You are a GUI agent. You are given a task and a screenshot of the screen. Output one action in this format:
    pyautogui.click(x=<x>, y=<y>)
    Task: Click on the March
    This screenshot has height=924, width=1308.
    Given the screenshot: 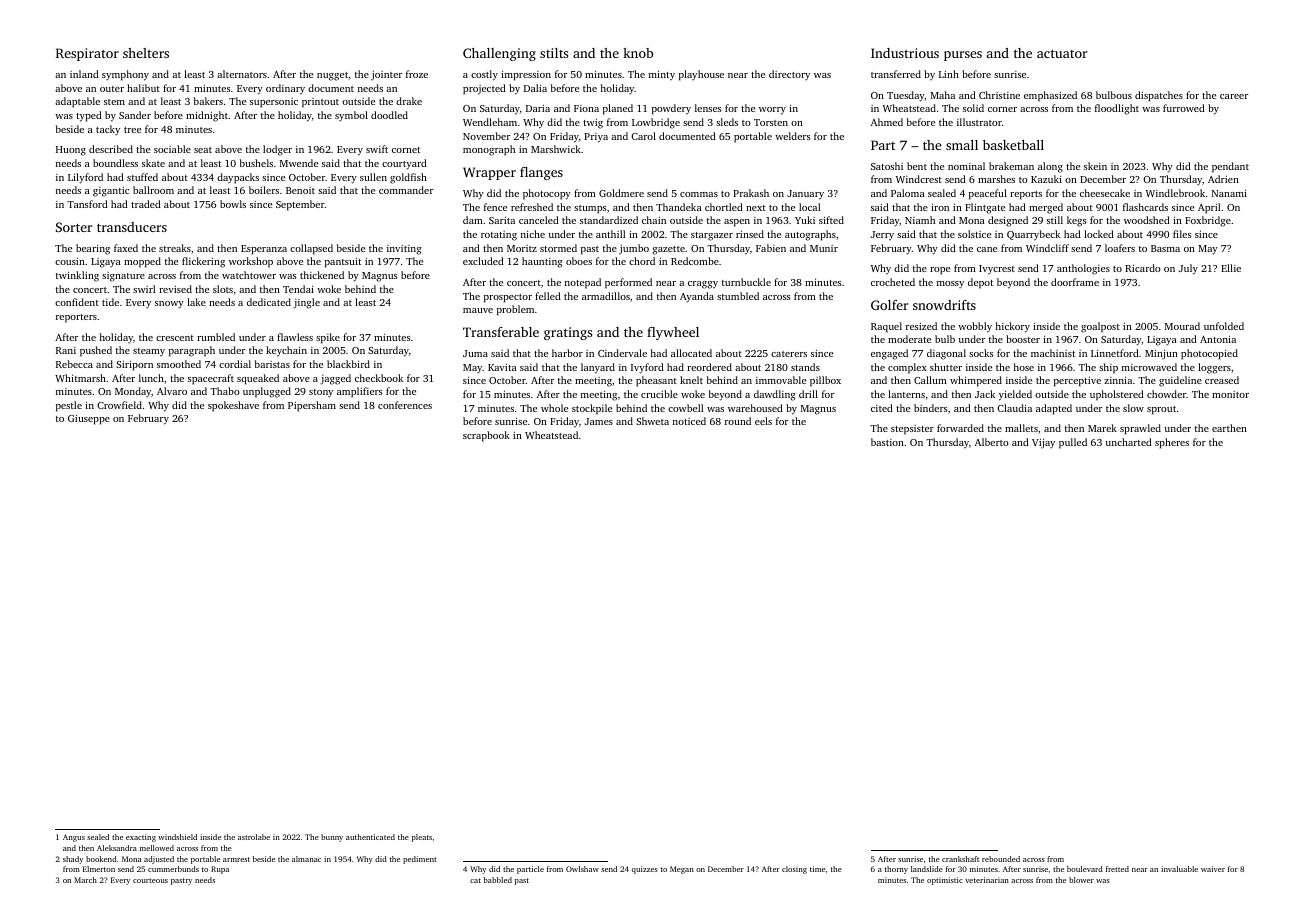 What is the action you would take?
    pyautogui.click(x=85, y=880)
